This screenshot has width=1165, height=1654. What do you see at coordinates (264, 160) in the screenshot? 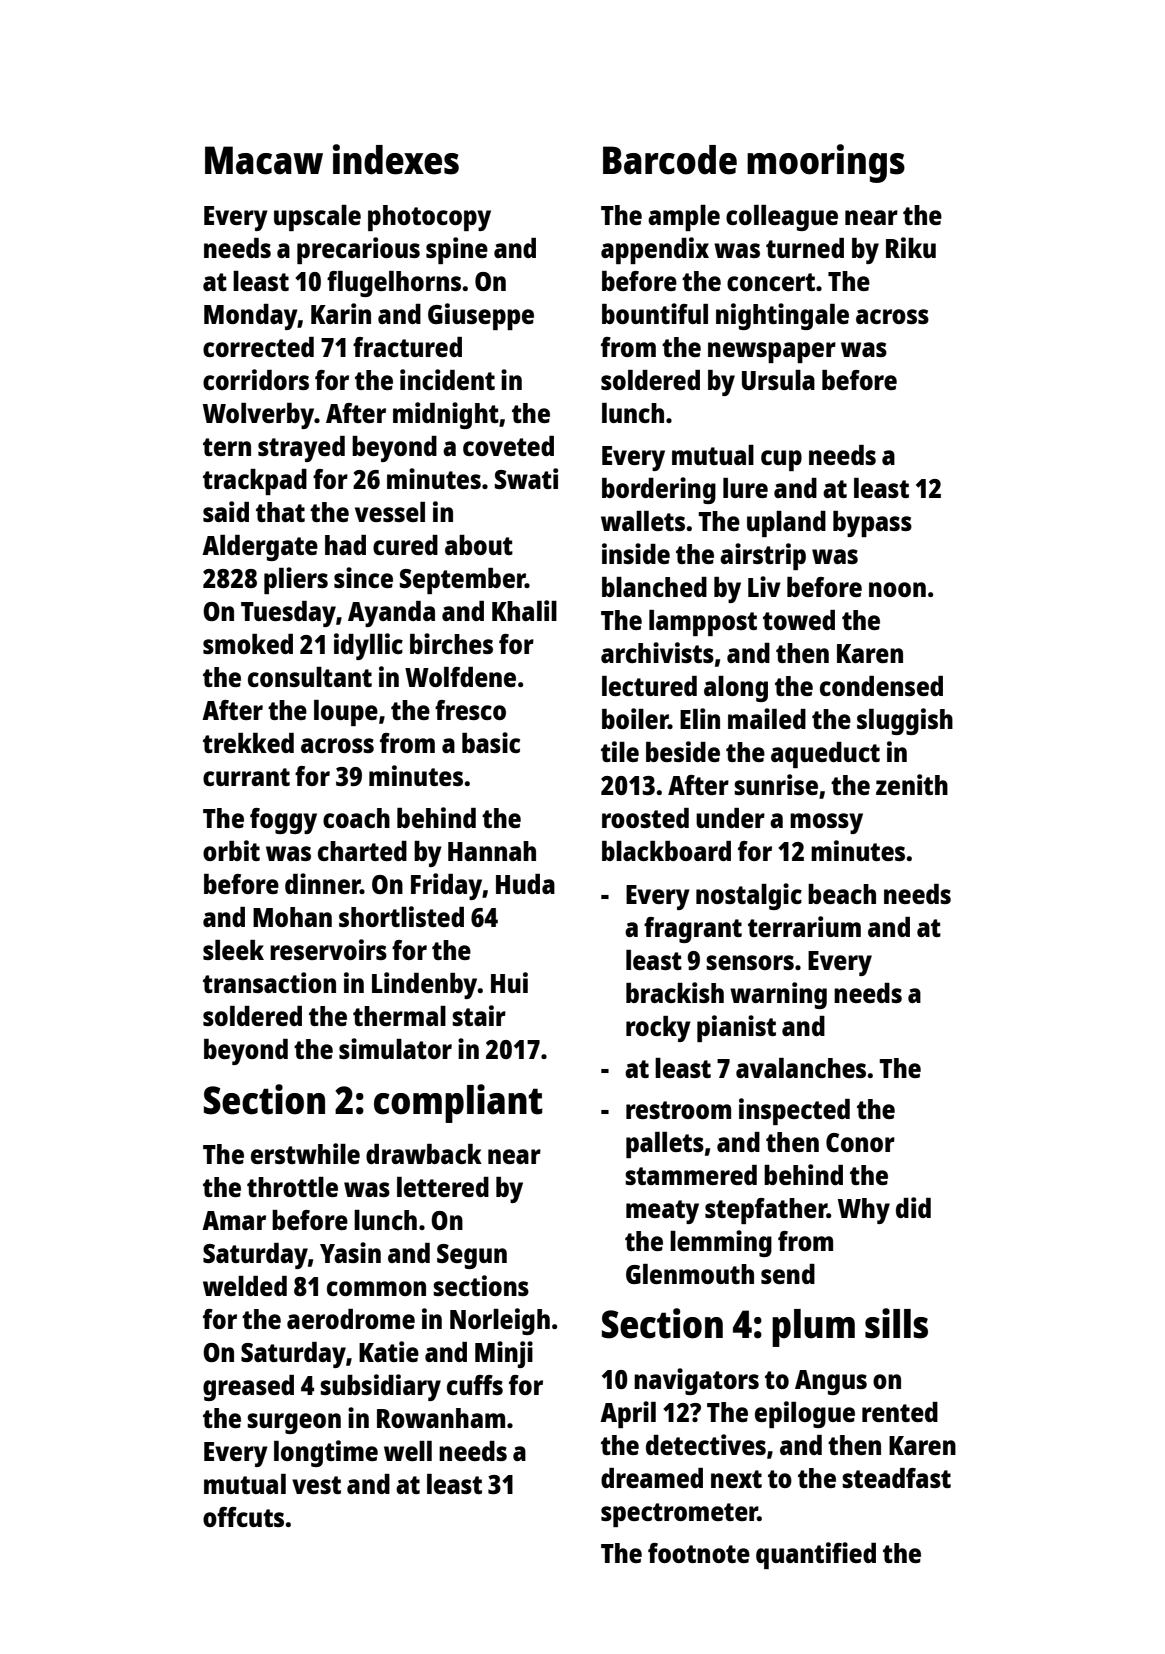
I see `Macaw` at bounding box center [264, 160].
